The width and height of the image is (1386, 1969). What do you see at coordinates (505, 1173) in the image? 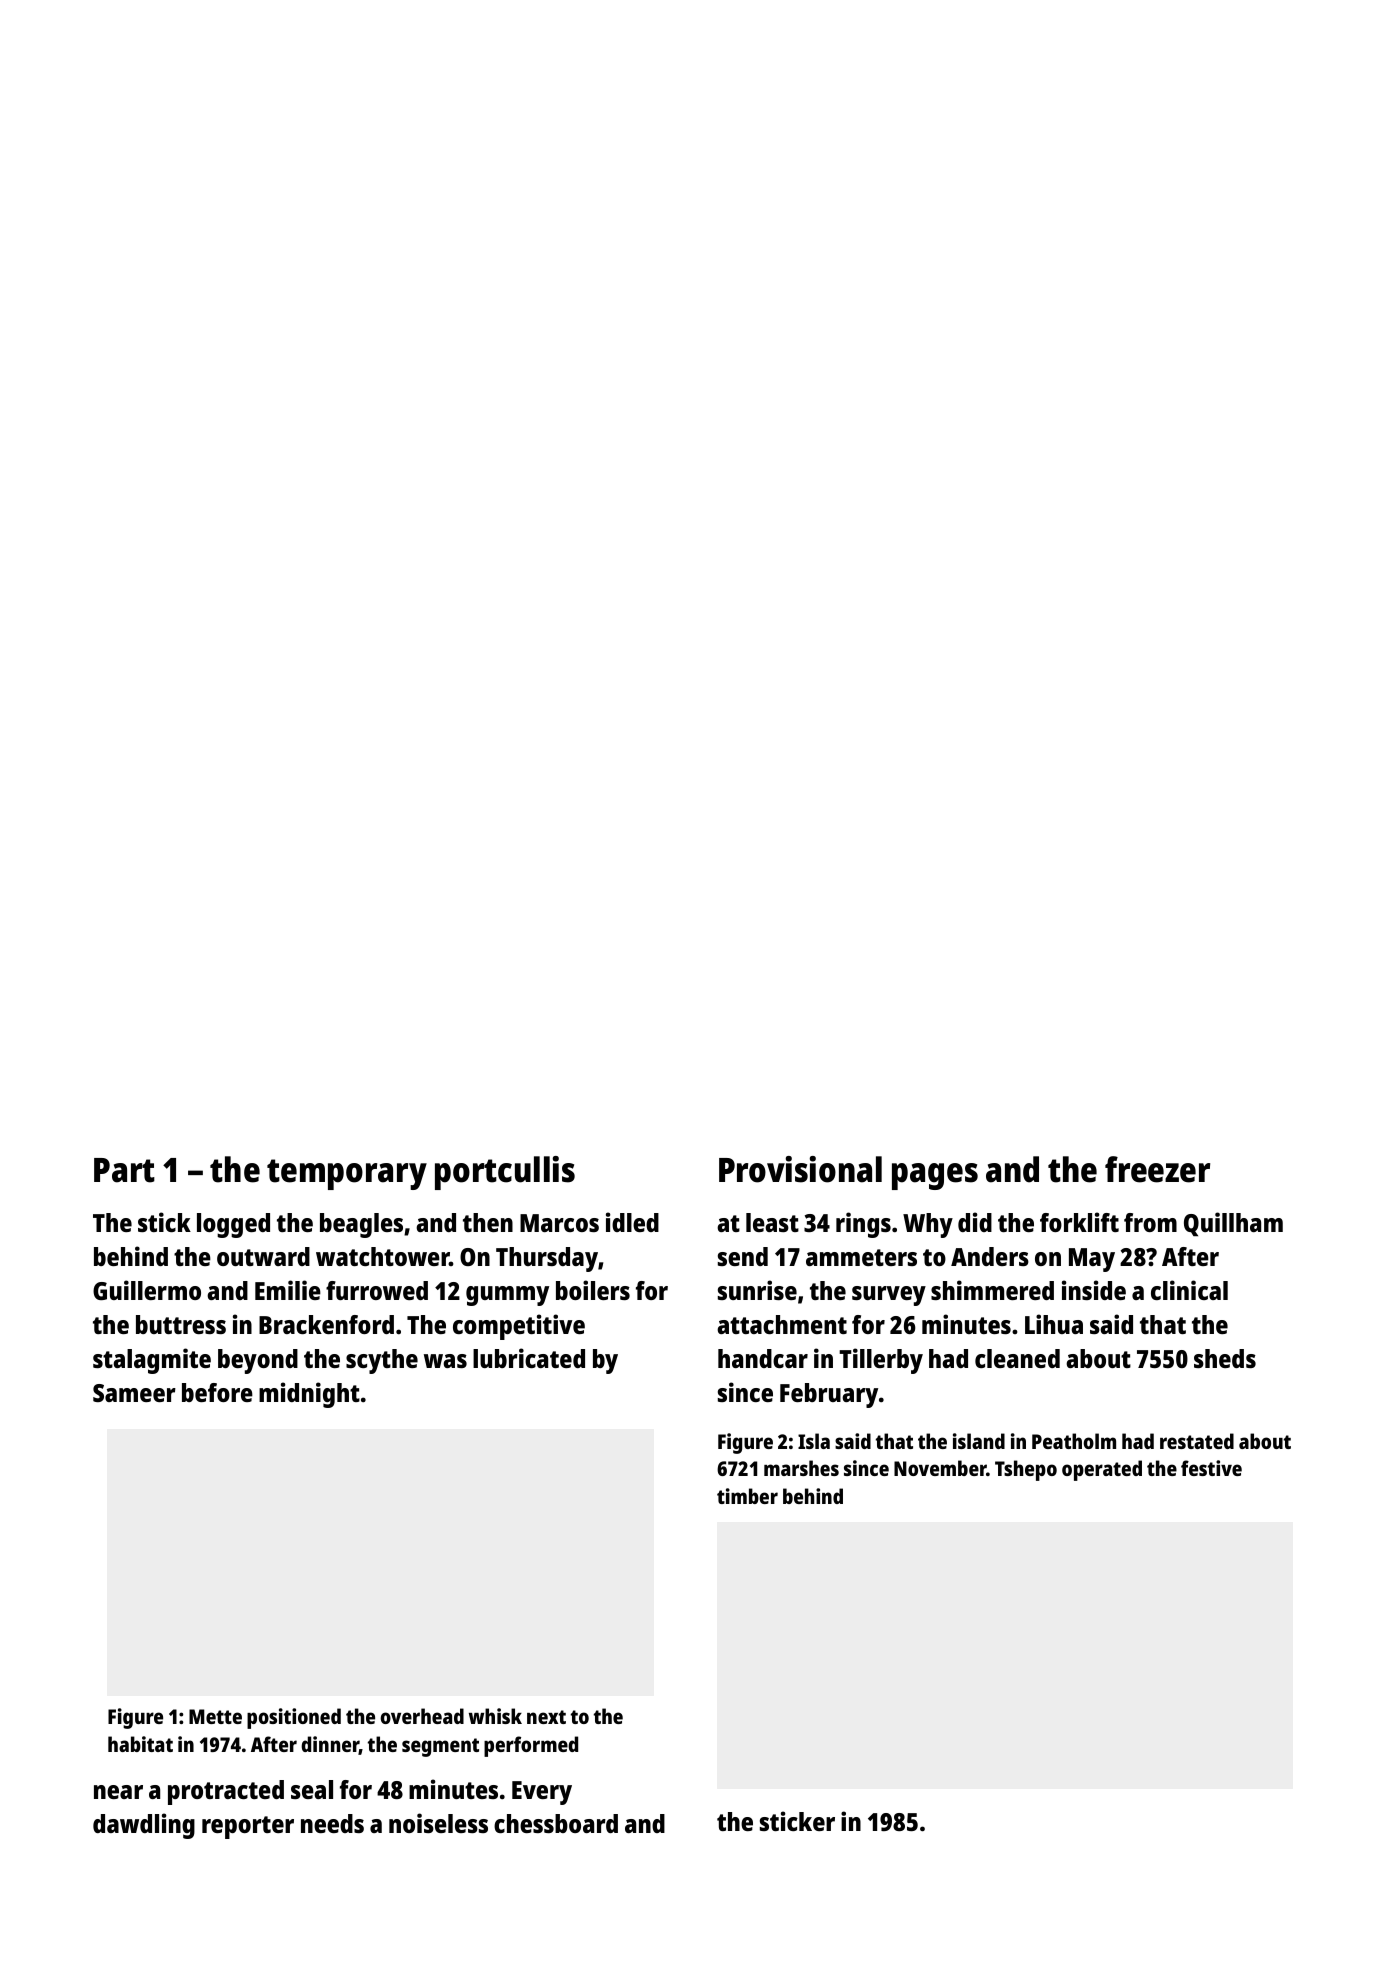
I see `portcullis` at bounding box center [505, 1173].
